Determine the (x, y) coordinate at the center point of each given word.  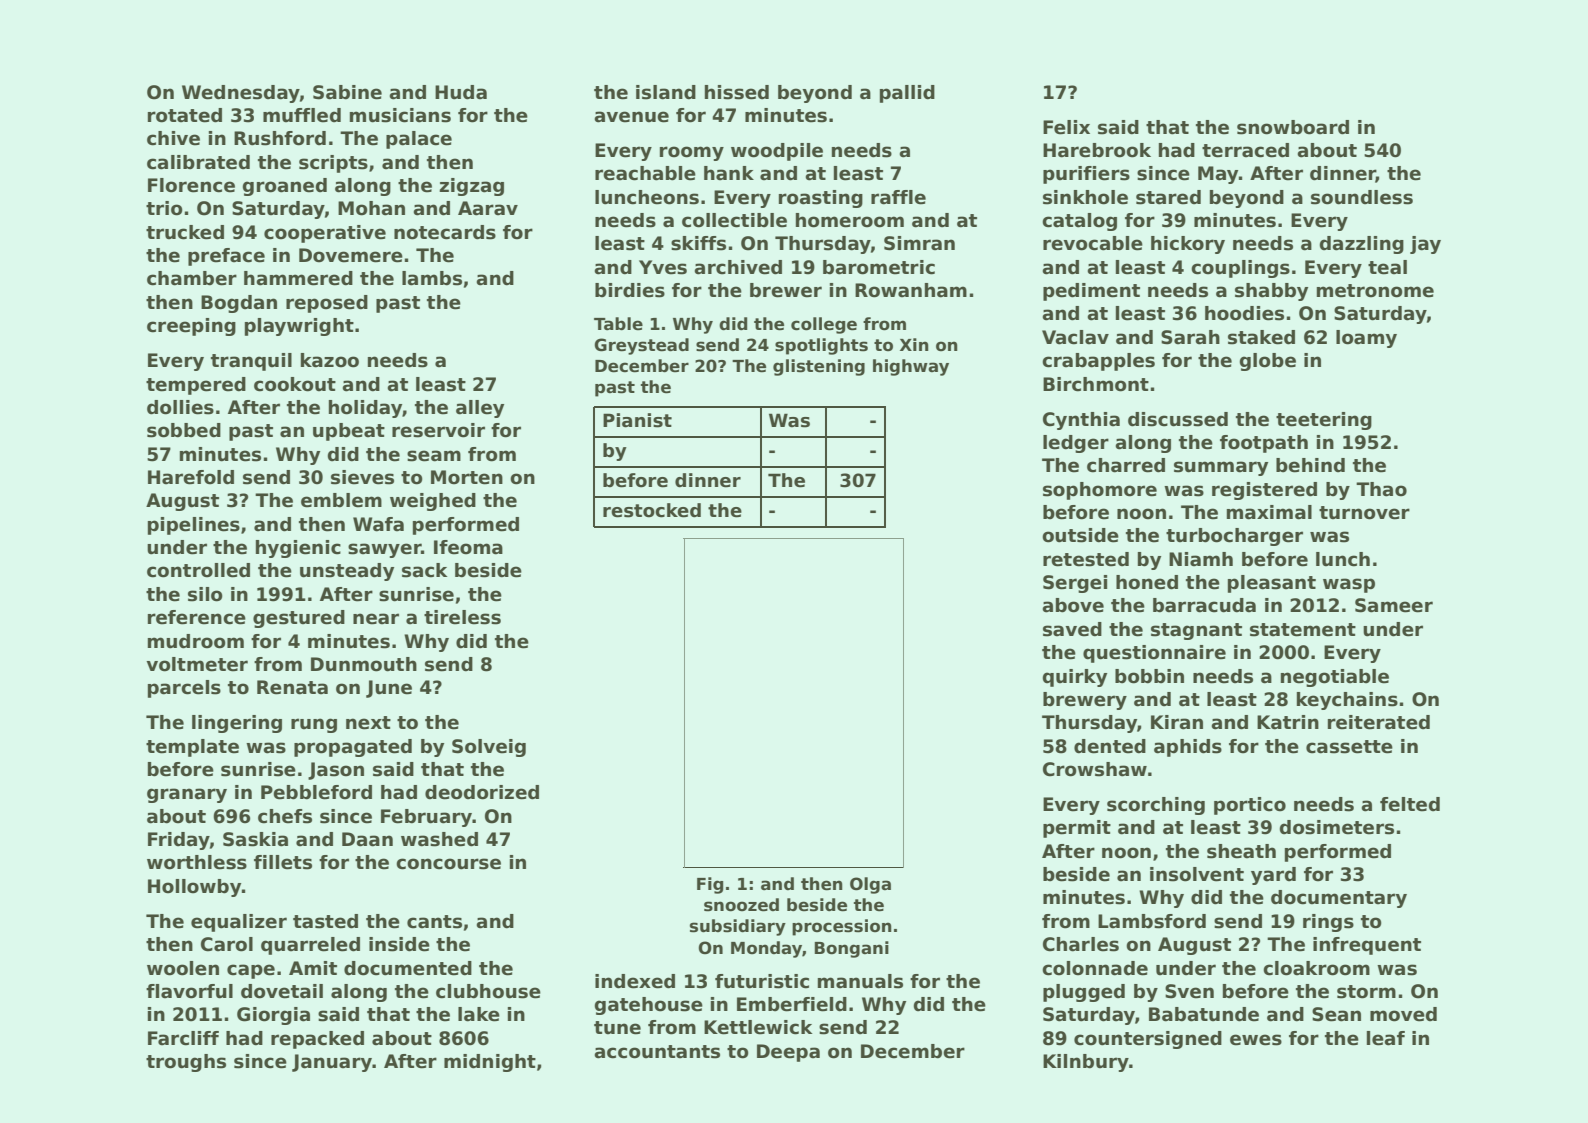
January (332, 1063)
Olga (870, 885)
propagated (353, 748)
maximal (1269, 512)
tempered (196, 386)
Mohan (371, 208)
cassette (1349, 747)
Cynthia (1081, 421)
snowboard (1293, 127)
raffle (898, 197)
